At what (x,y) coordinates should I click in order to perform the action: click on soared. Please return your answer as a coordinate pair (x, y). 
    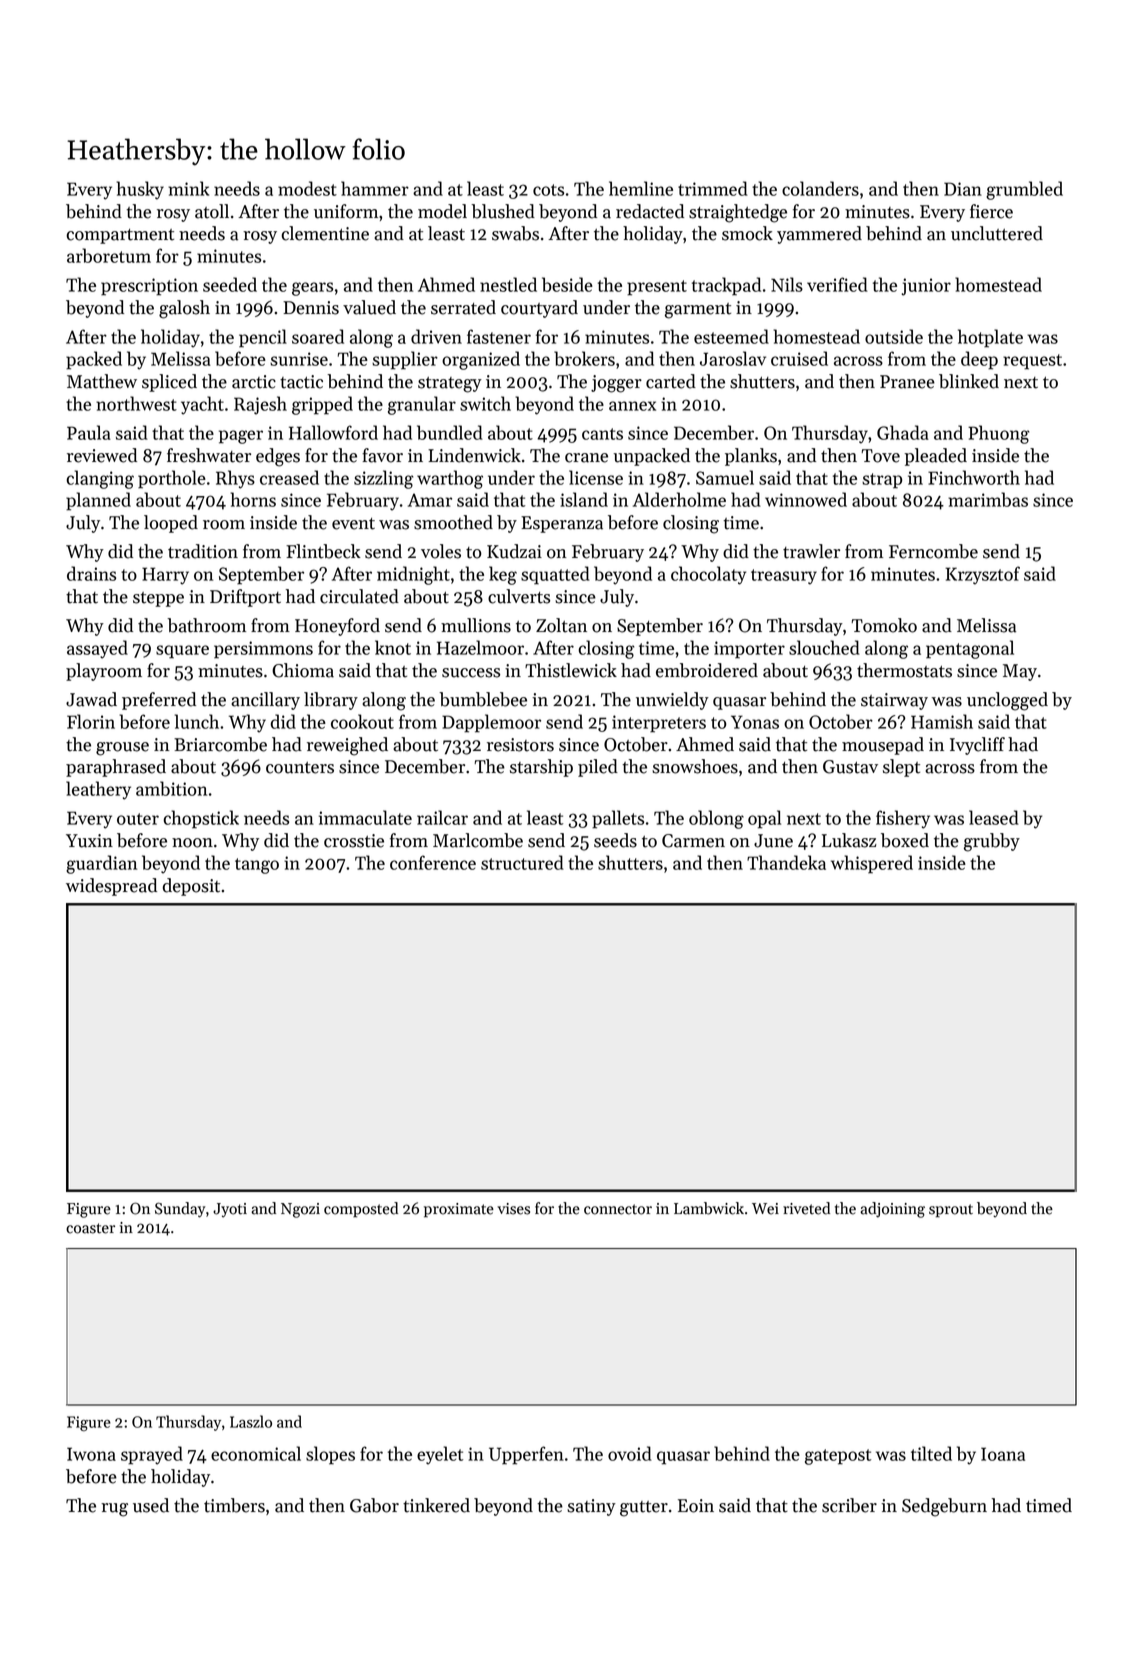
    Looking at the image, I should click on (318, 336).
